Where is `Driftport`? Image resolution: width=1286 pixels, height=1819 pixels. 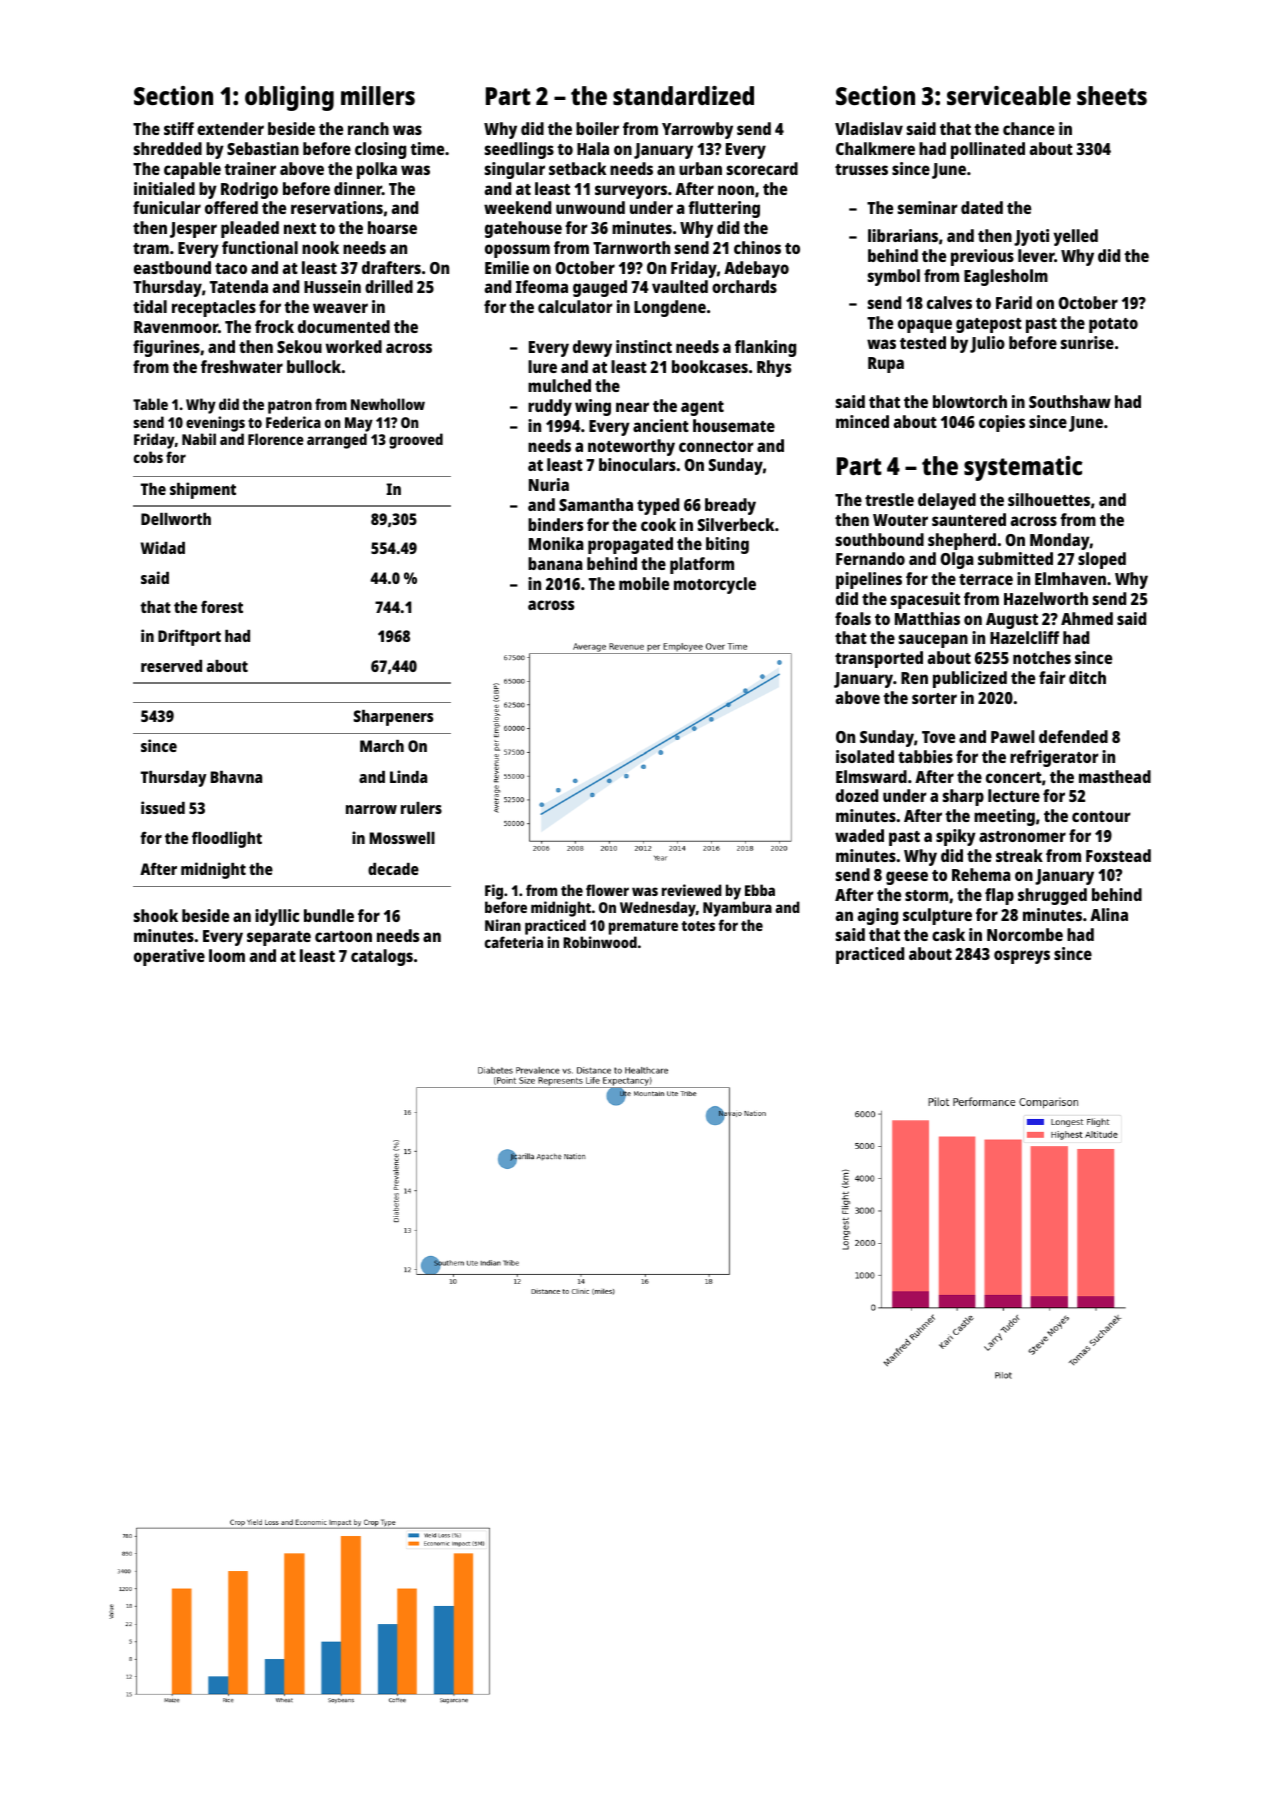 Driftport is located at coordinates (189, 637).
